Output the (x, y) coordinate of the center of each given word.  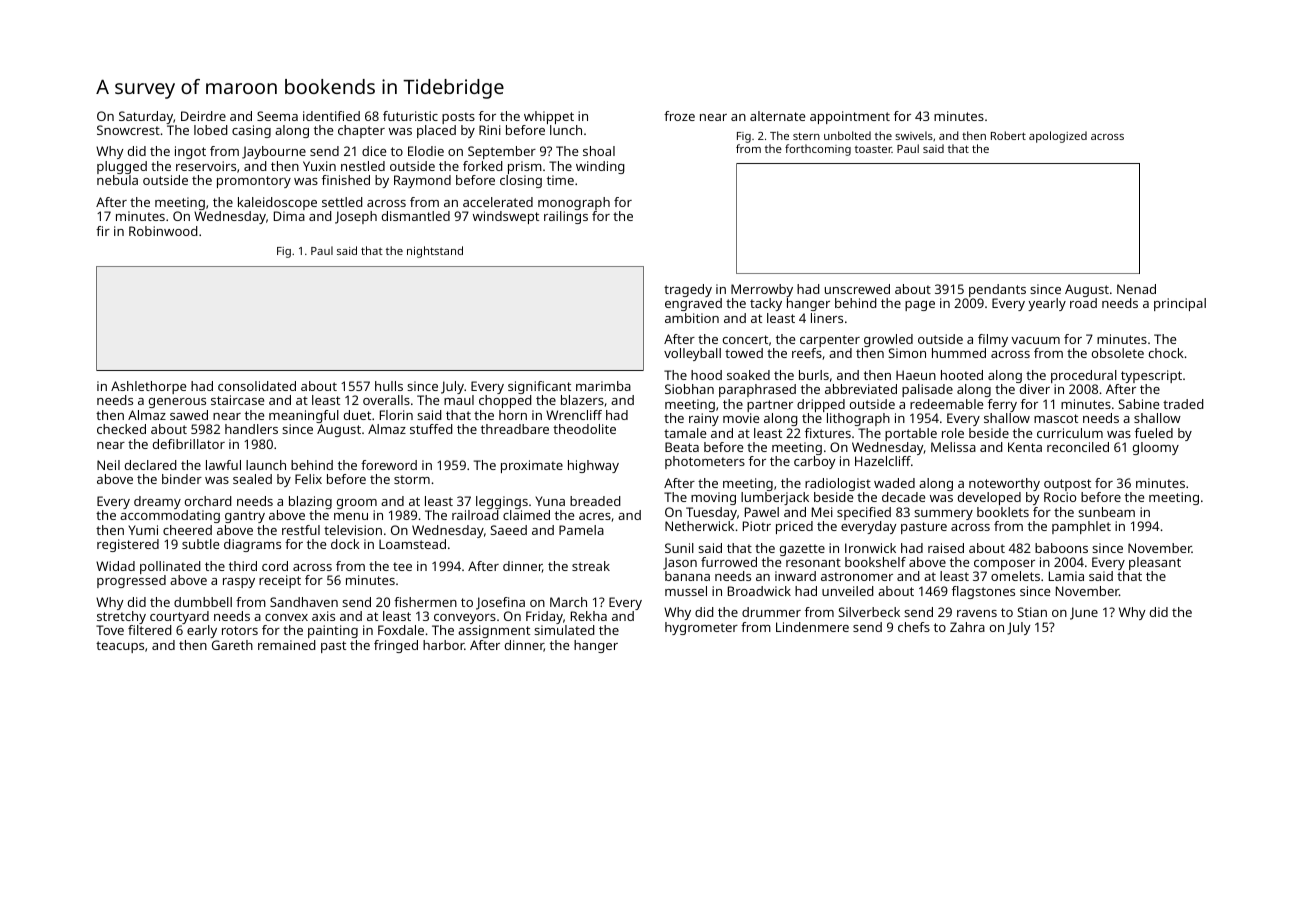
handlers (251, 429)
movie (741, 418)
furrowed (729, 562)
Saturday (146, 117)
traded (1183, 404)
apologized (1058, 137)
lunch (566, 130)
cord (275, 566)
